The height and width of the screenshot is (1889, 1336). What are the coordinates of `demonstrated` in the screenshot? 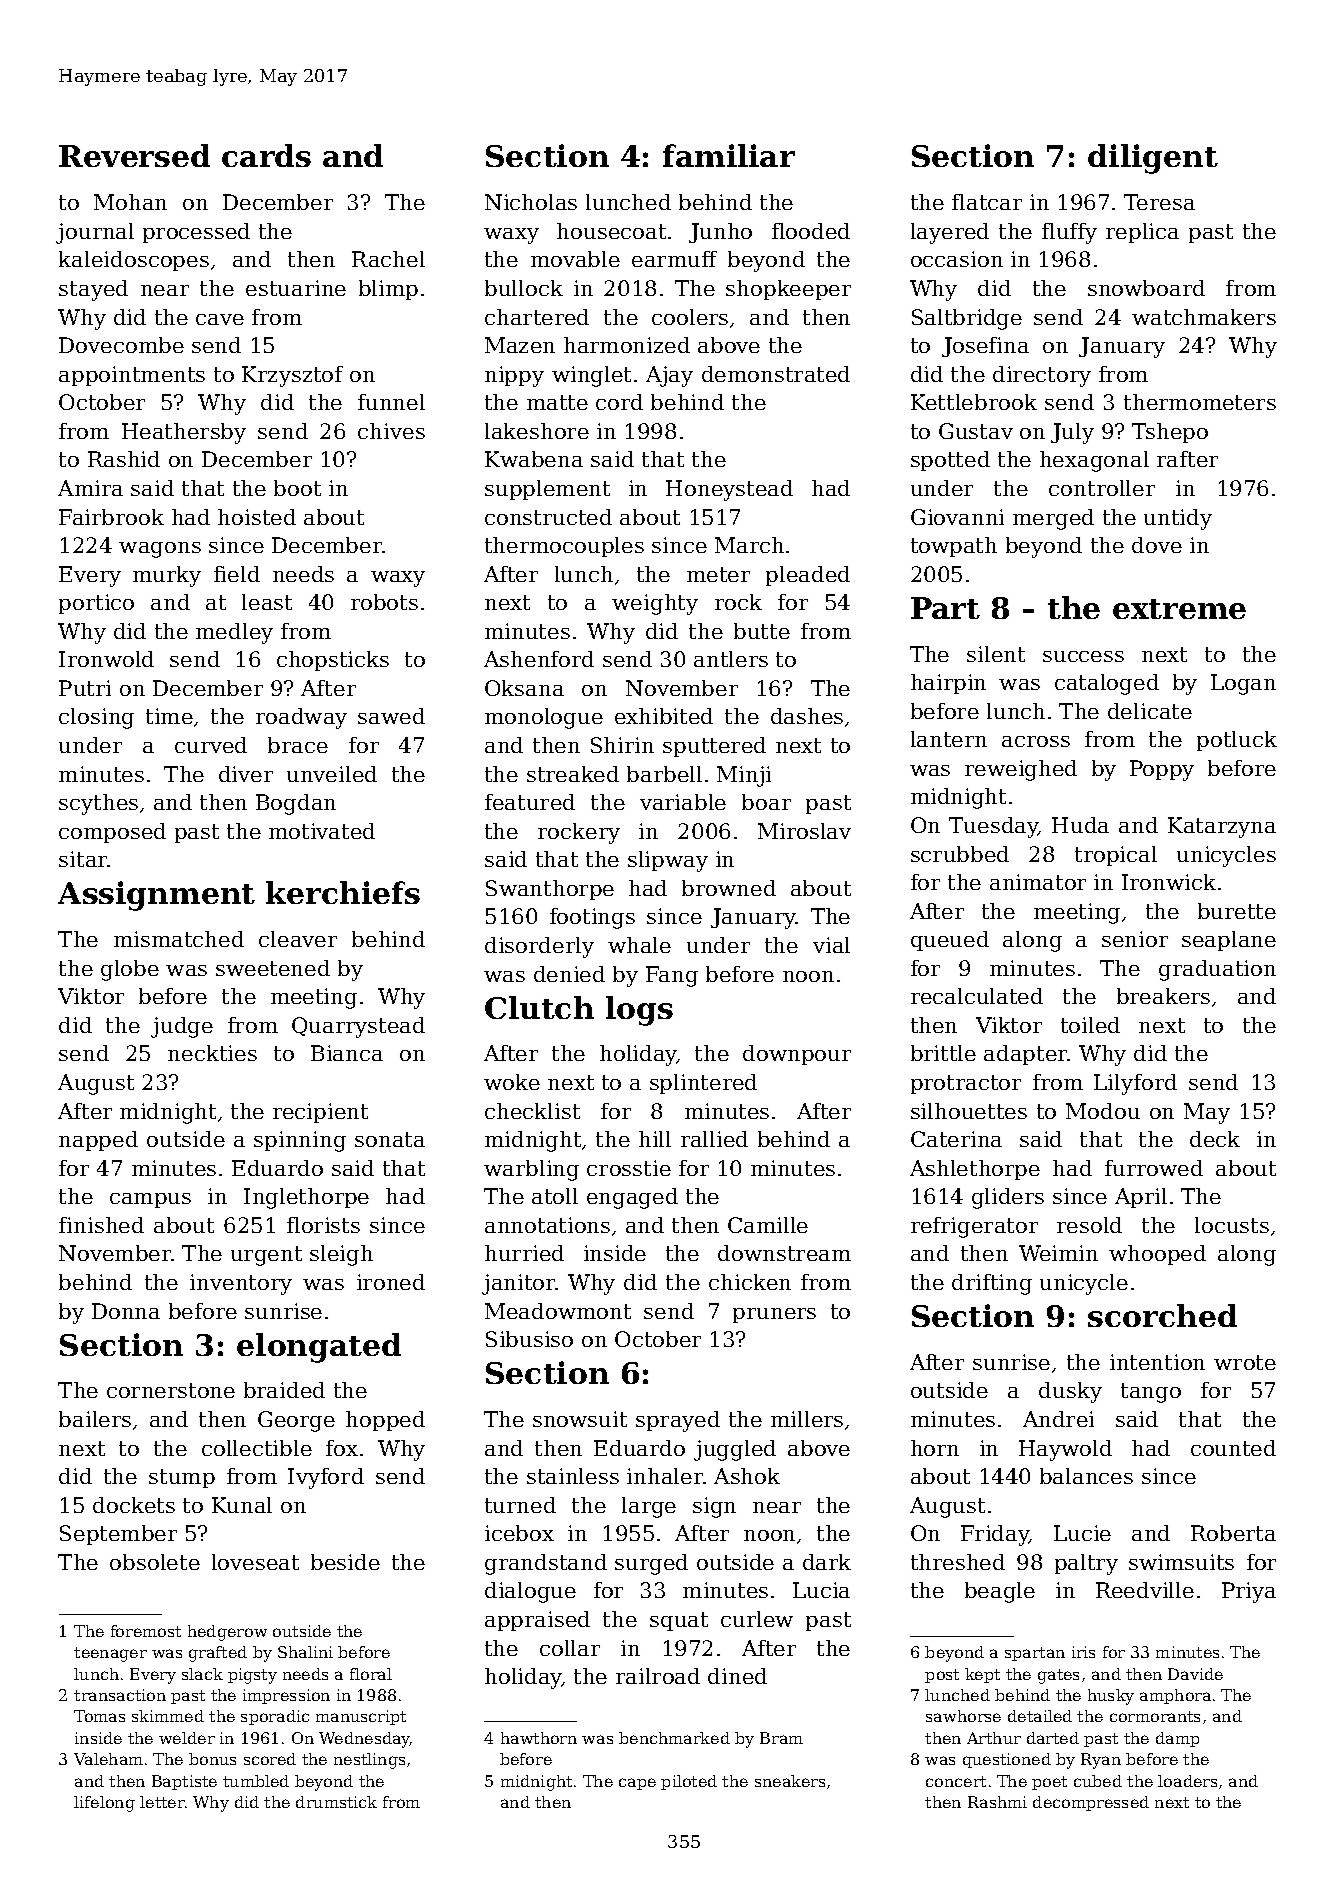 It's located at (776, 374).
